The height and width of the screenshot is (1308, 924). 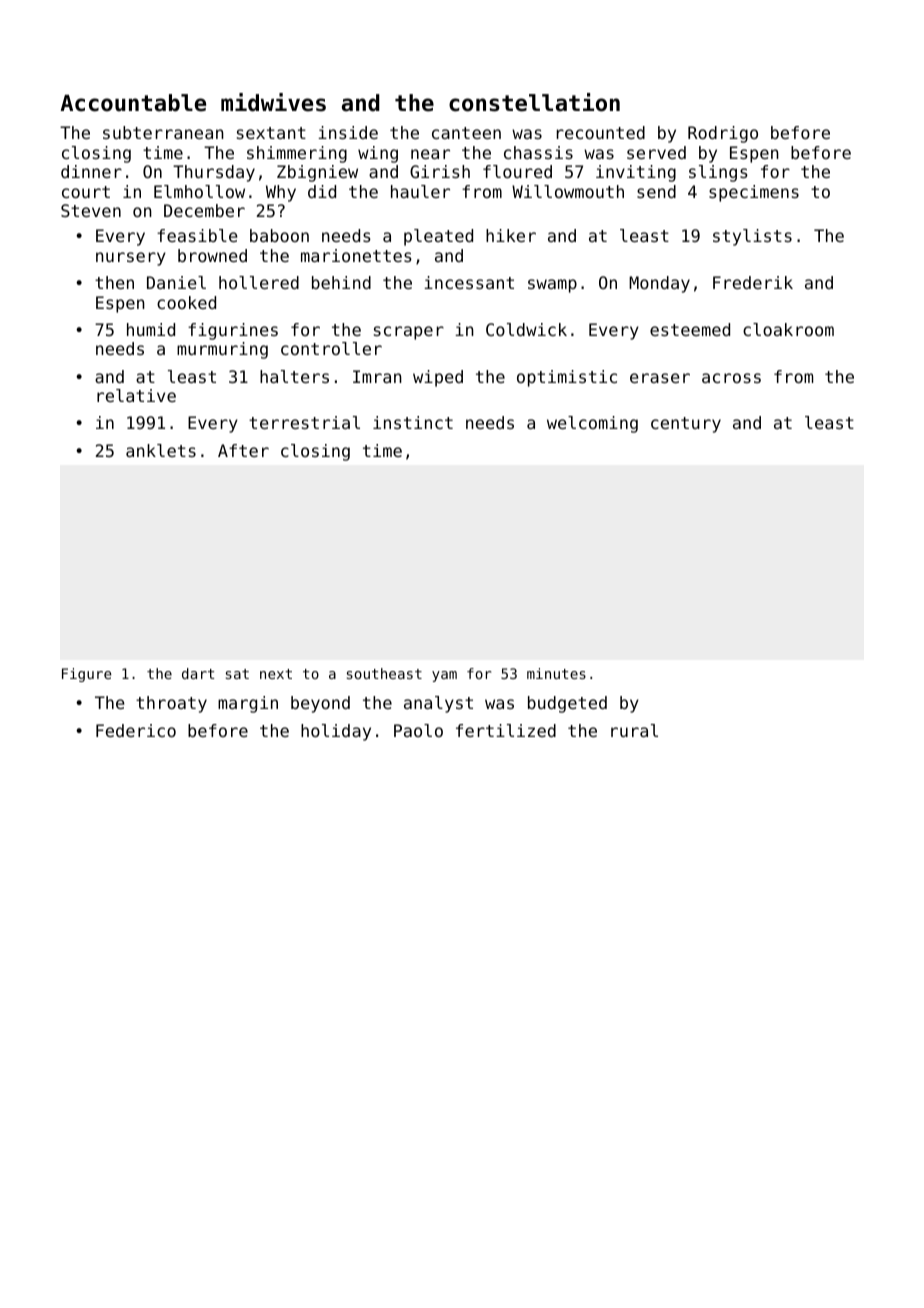 I want to click on dinner, so click(x=91, y=171).
